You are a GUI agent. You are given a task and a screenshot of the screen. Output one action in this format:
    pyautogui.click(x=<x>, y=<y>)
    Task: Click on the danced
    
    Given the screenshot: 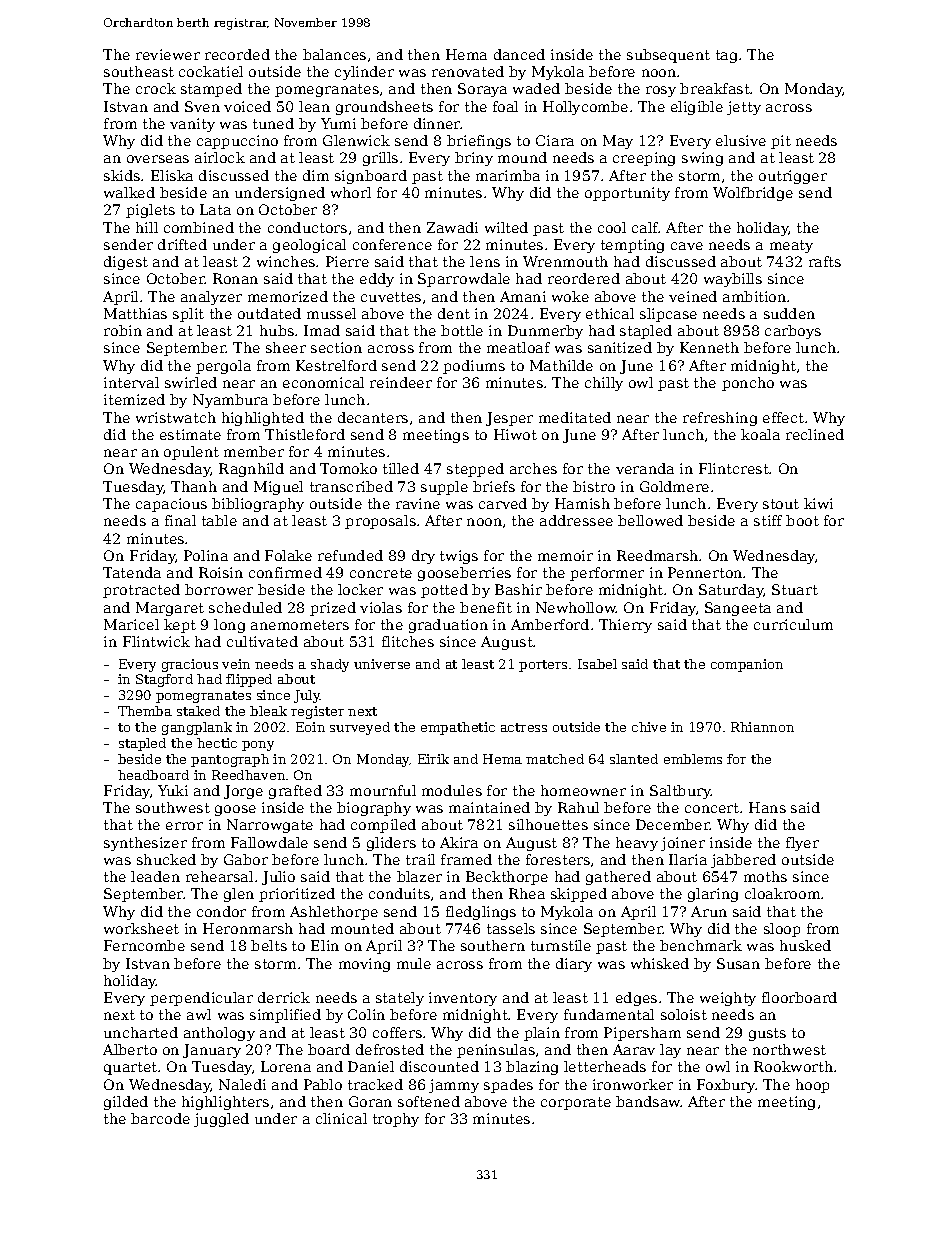 What is the action you would take?
    pyautogui.click(x=519, y=54)
